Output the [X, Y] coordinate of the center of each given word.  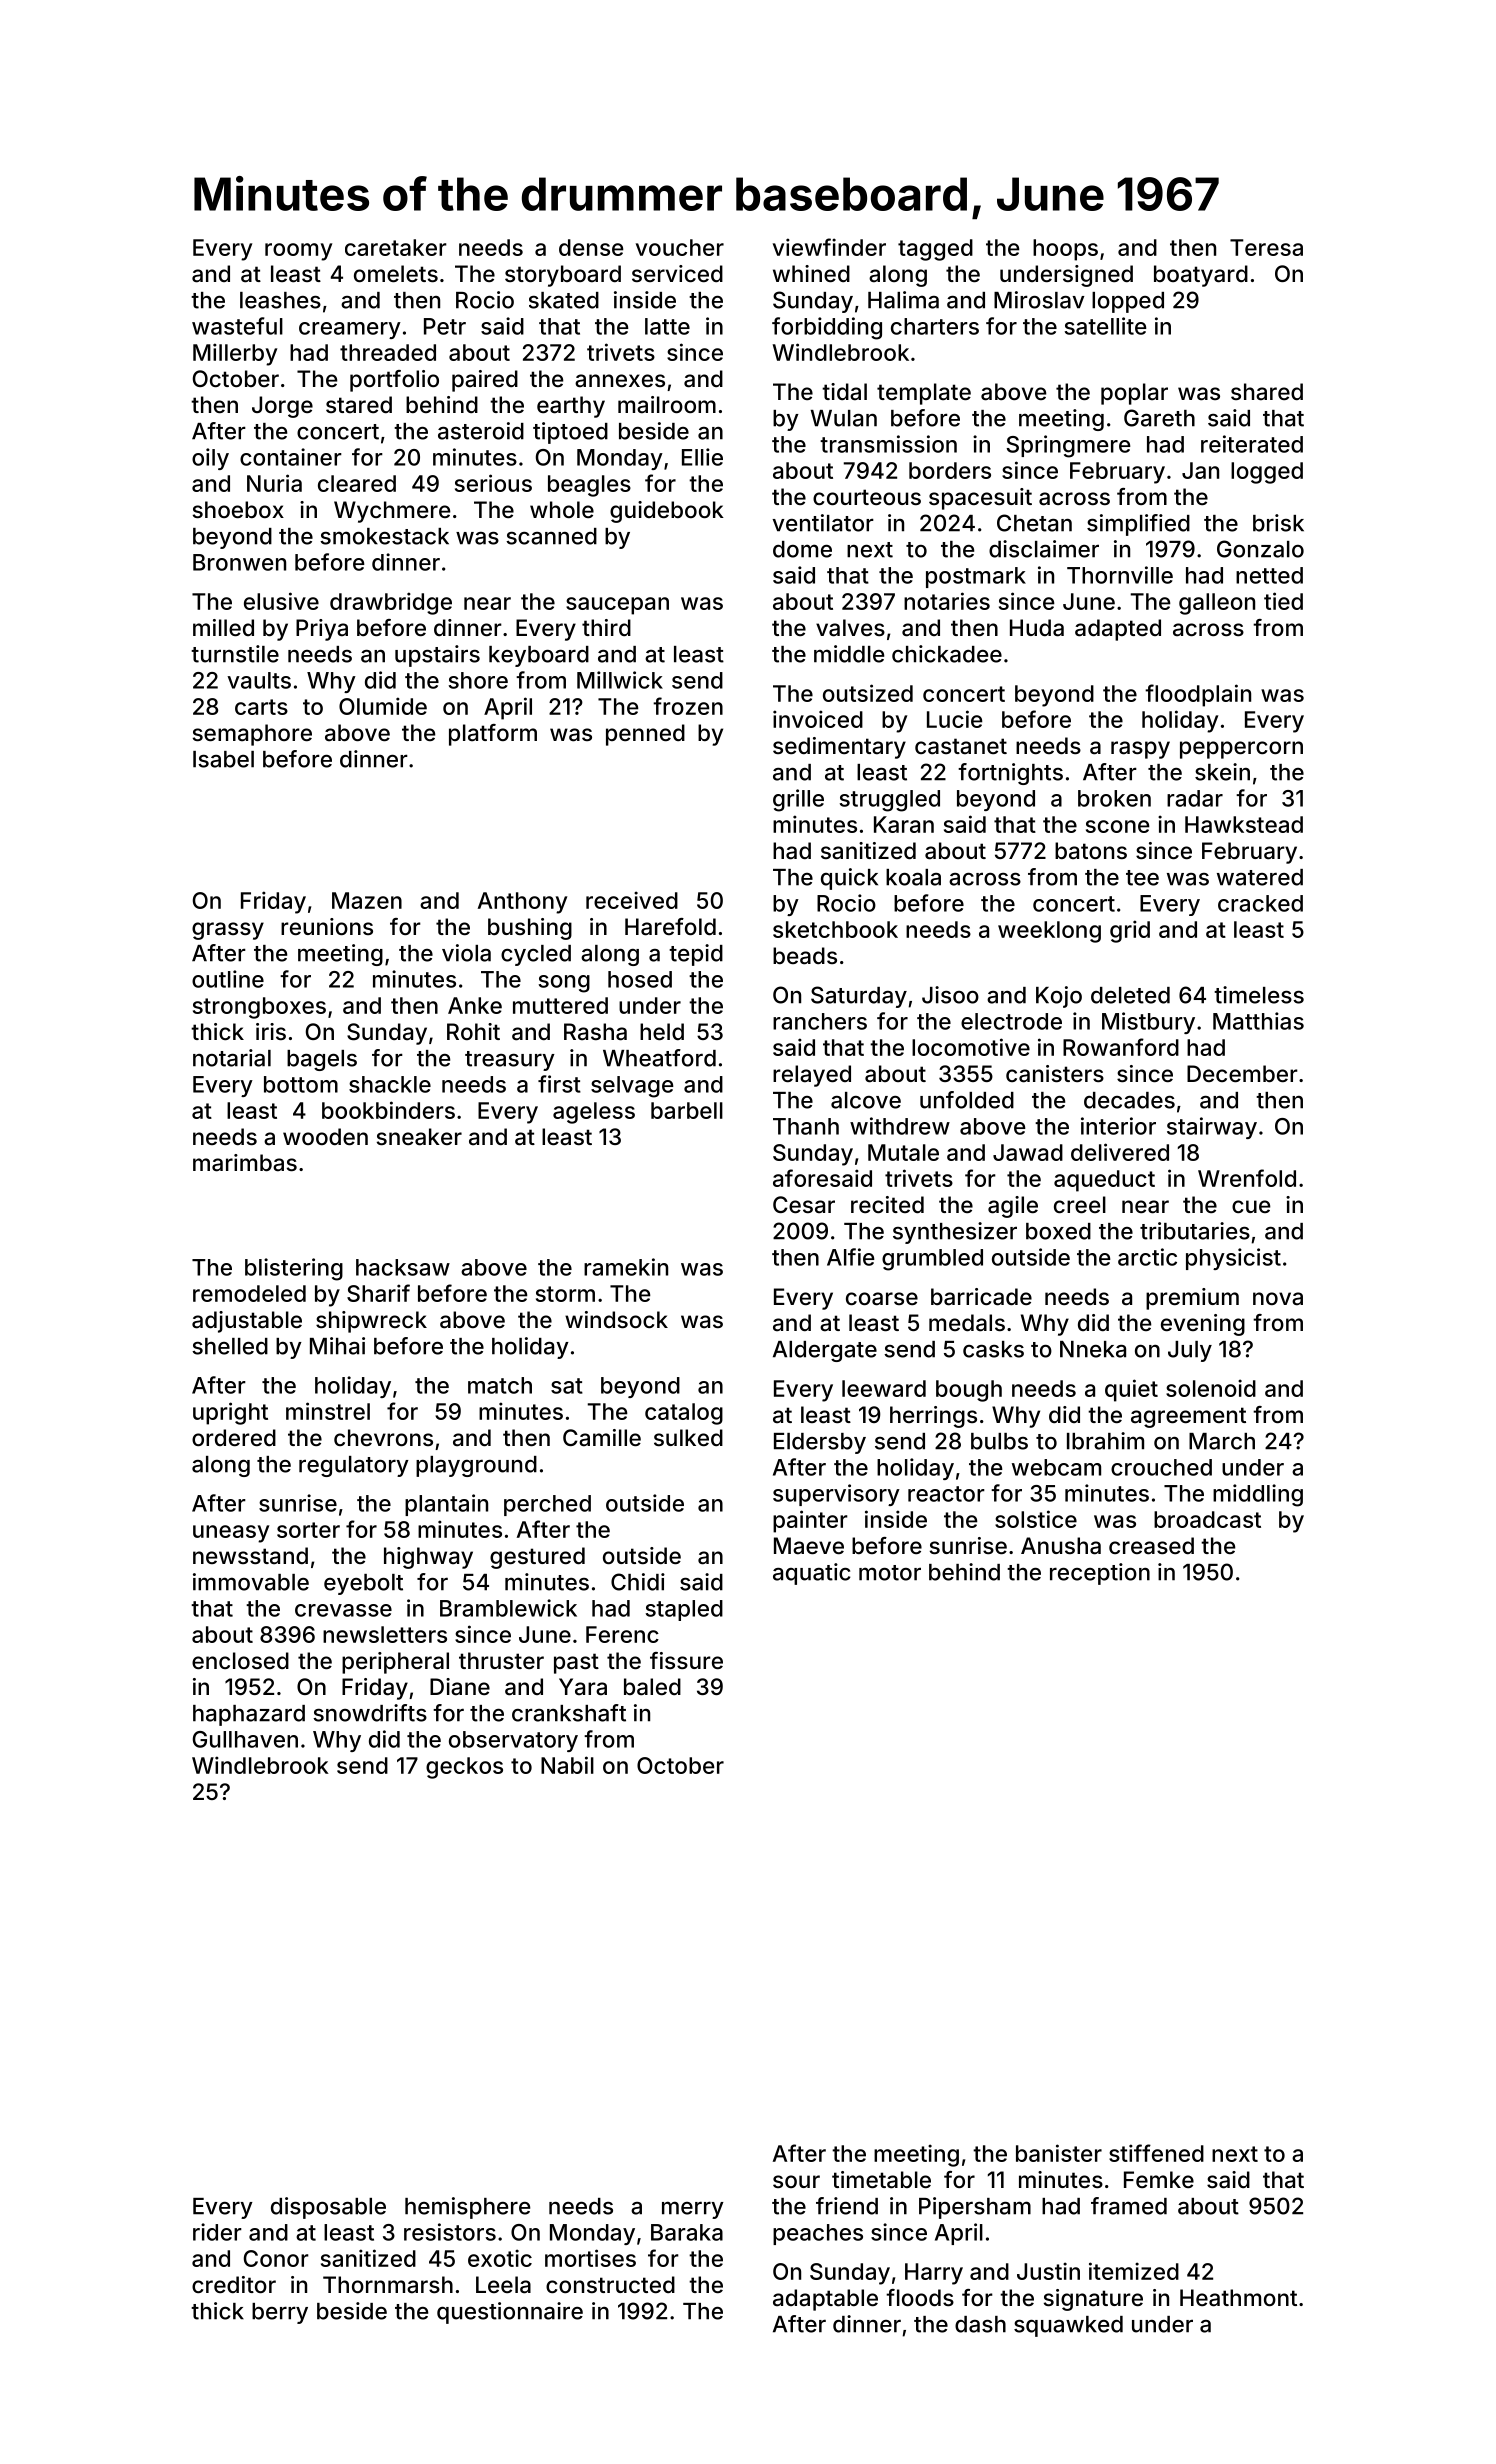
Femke [1159, 2179]
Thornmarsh [388, 2285]
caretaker [396, 247]
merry [693, 2210]
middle [849, 654]
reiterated [1252, 444]
